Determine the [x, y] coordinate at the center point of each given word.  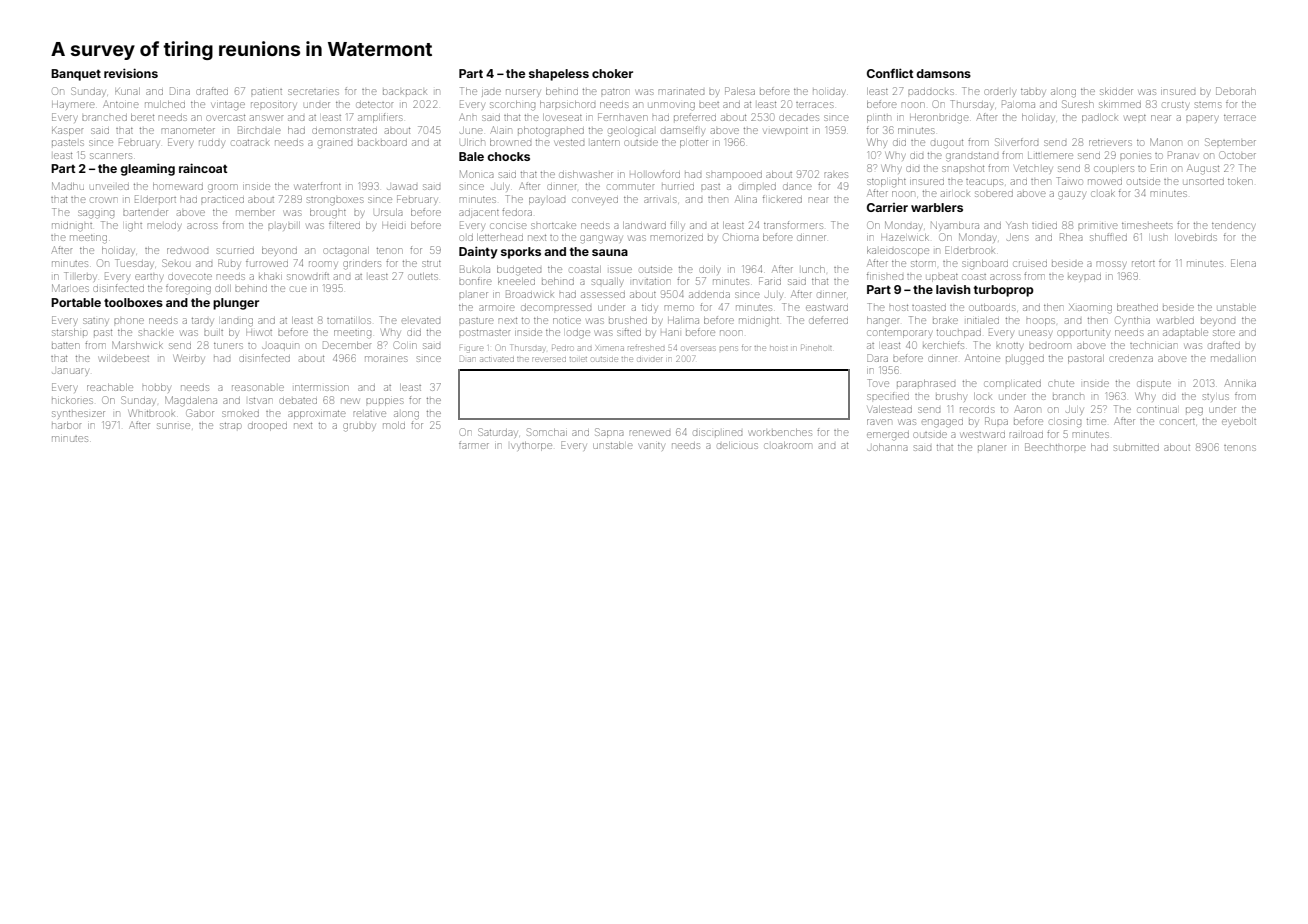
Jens [1017, 237]
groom [223, 188]
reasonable [258, 388]
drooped [268, 427]
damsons [943, 73]
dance [798, 187]
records [977, 410]
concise [508, 226]
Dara [877, 358]
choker [612, 73]
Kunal [127, 91]
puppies [384, 402]
